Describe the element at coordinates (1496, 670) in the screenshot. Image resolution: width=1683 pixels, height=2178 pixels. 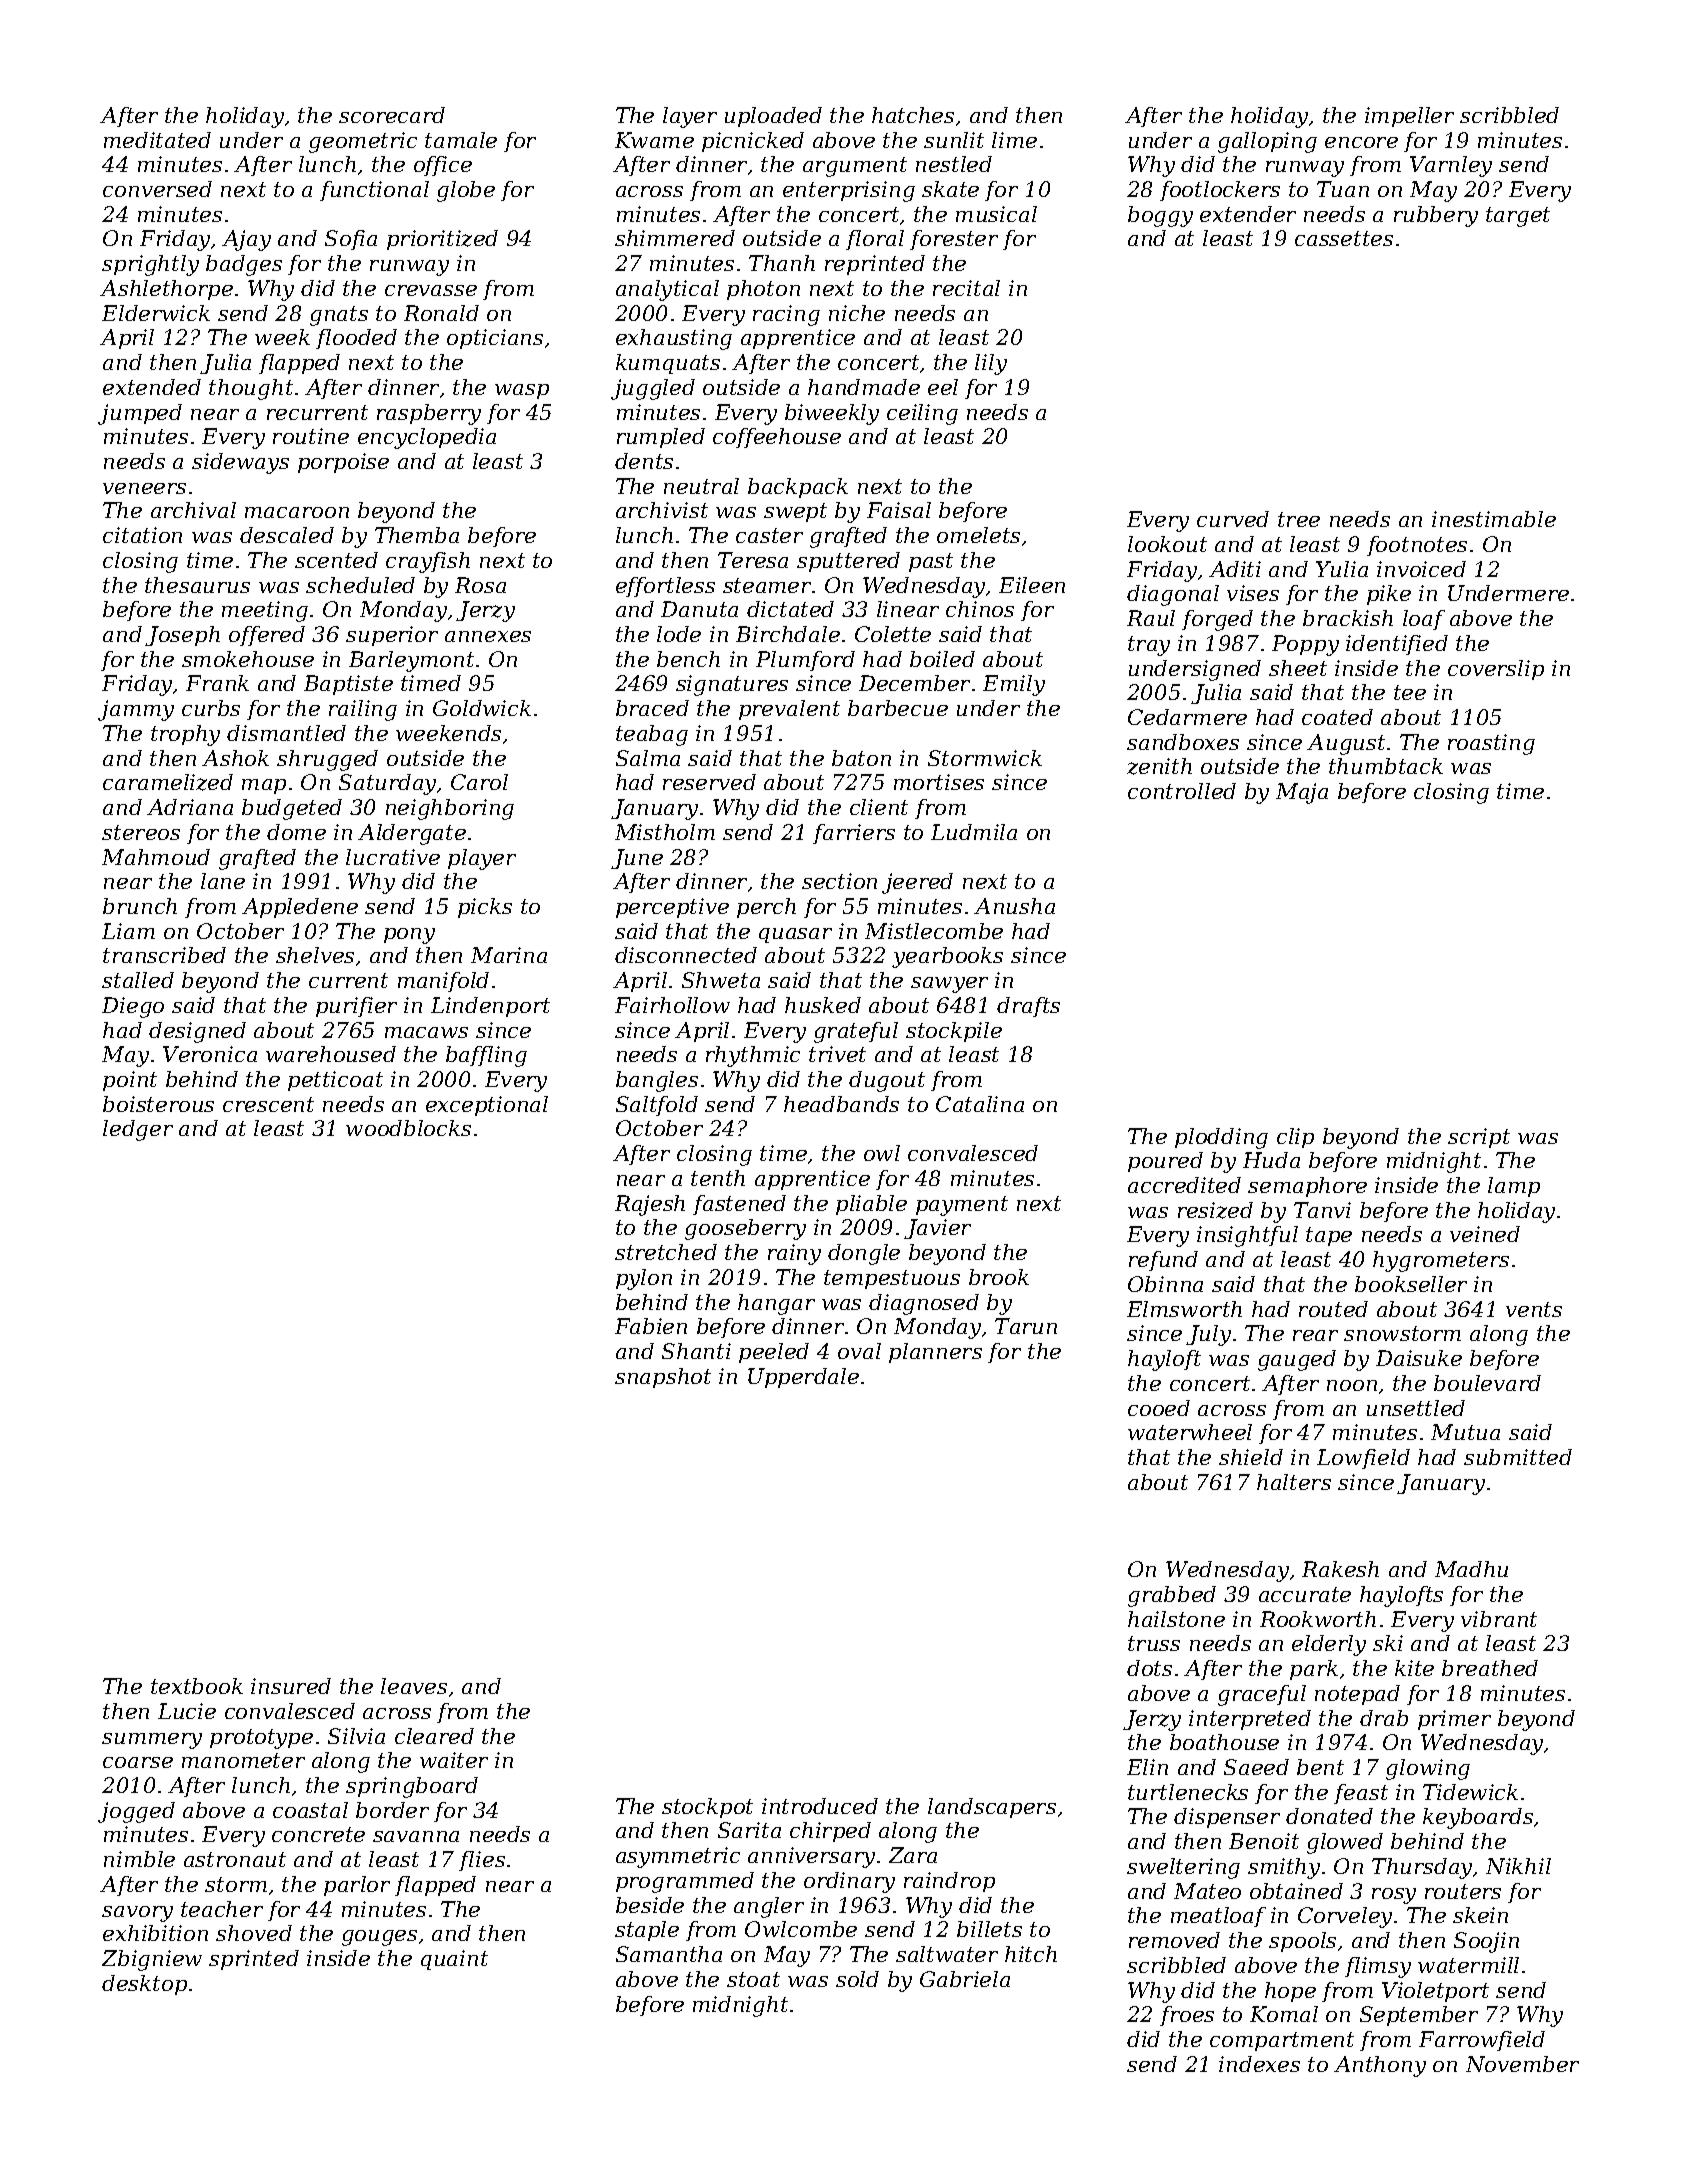
I see `coverslip` at that location.
